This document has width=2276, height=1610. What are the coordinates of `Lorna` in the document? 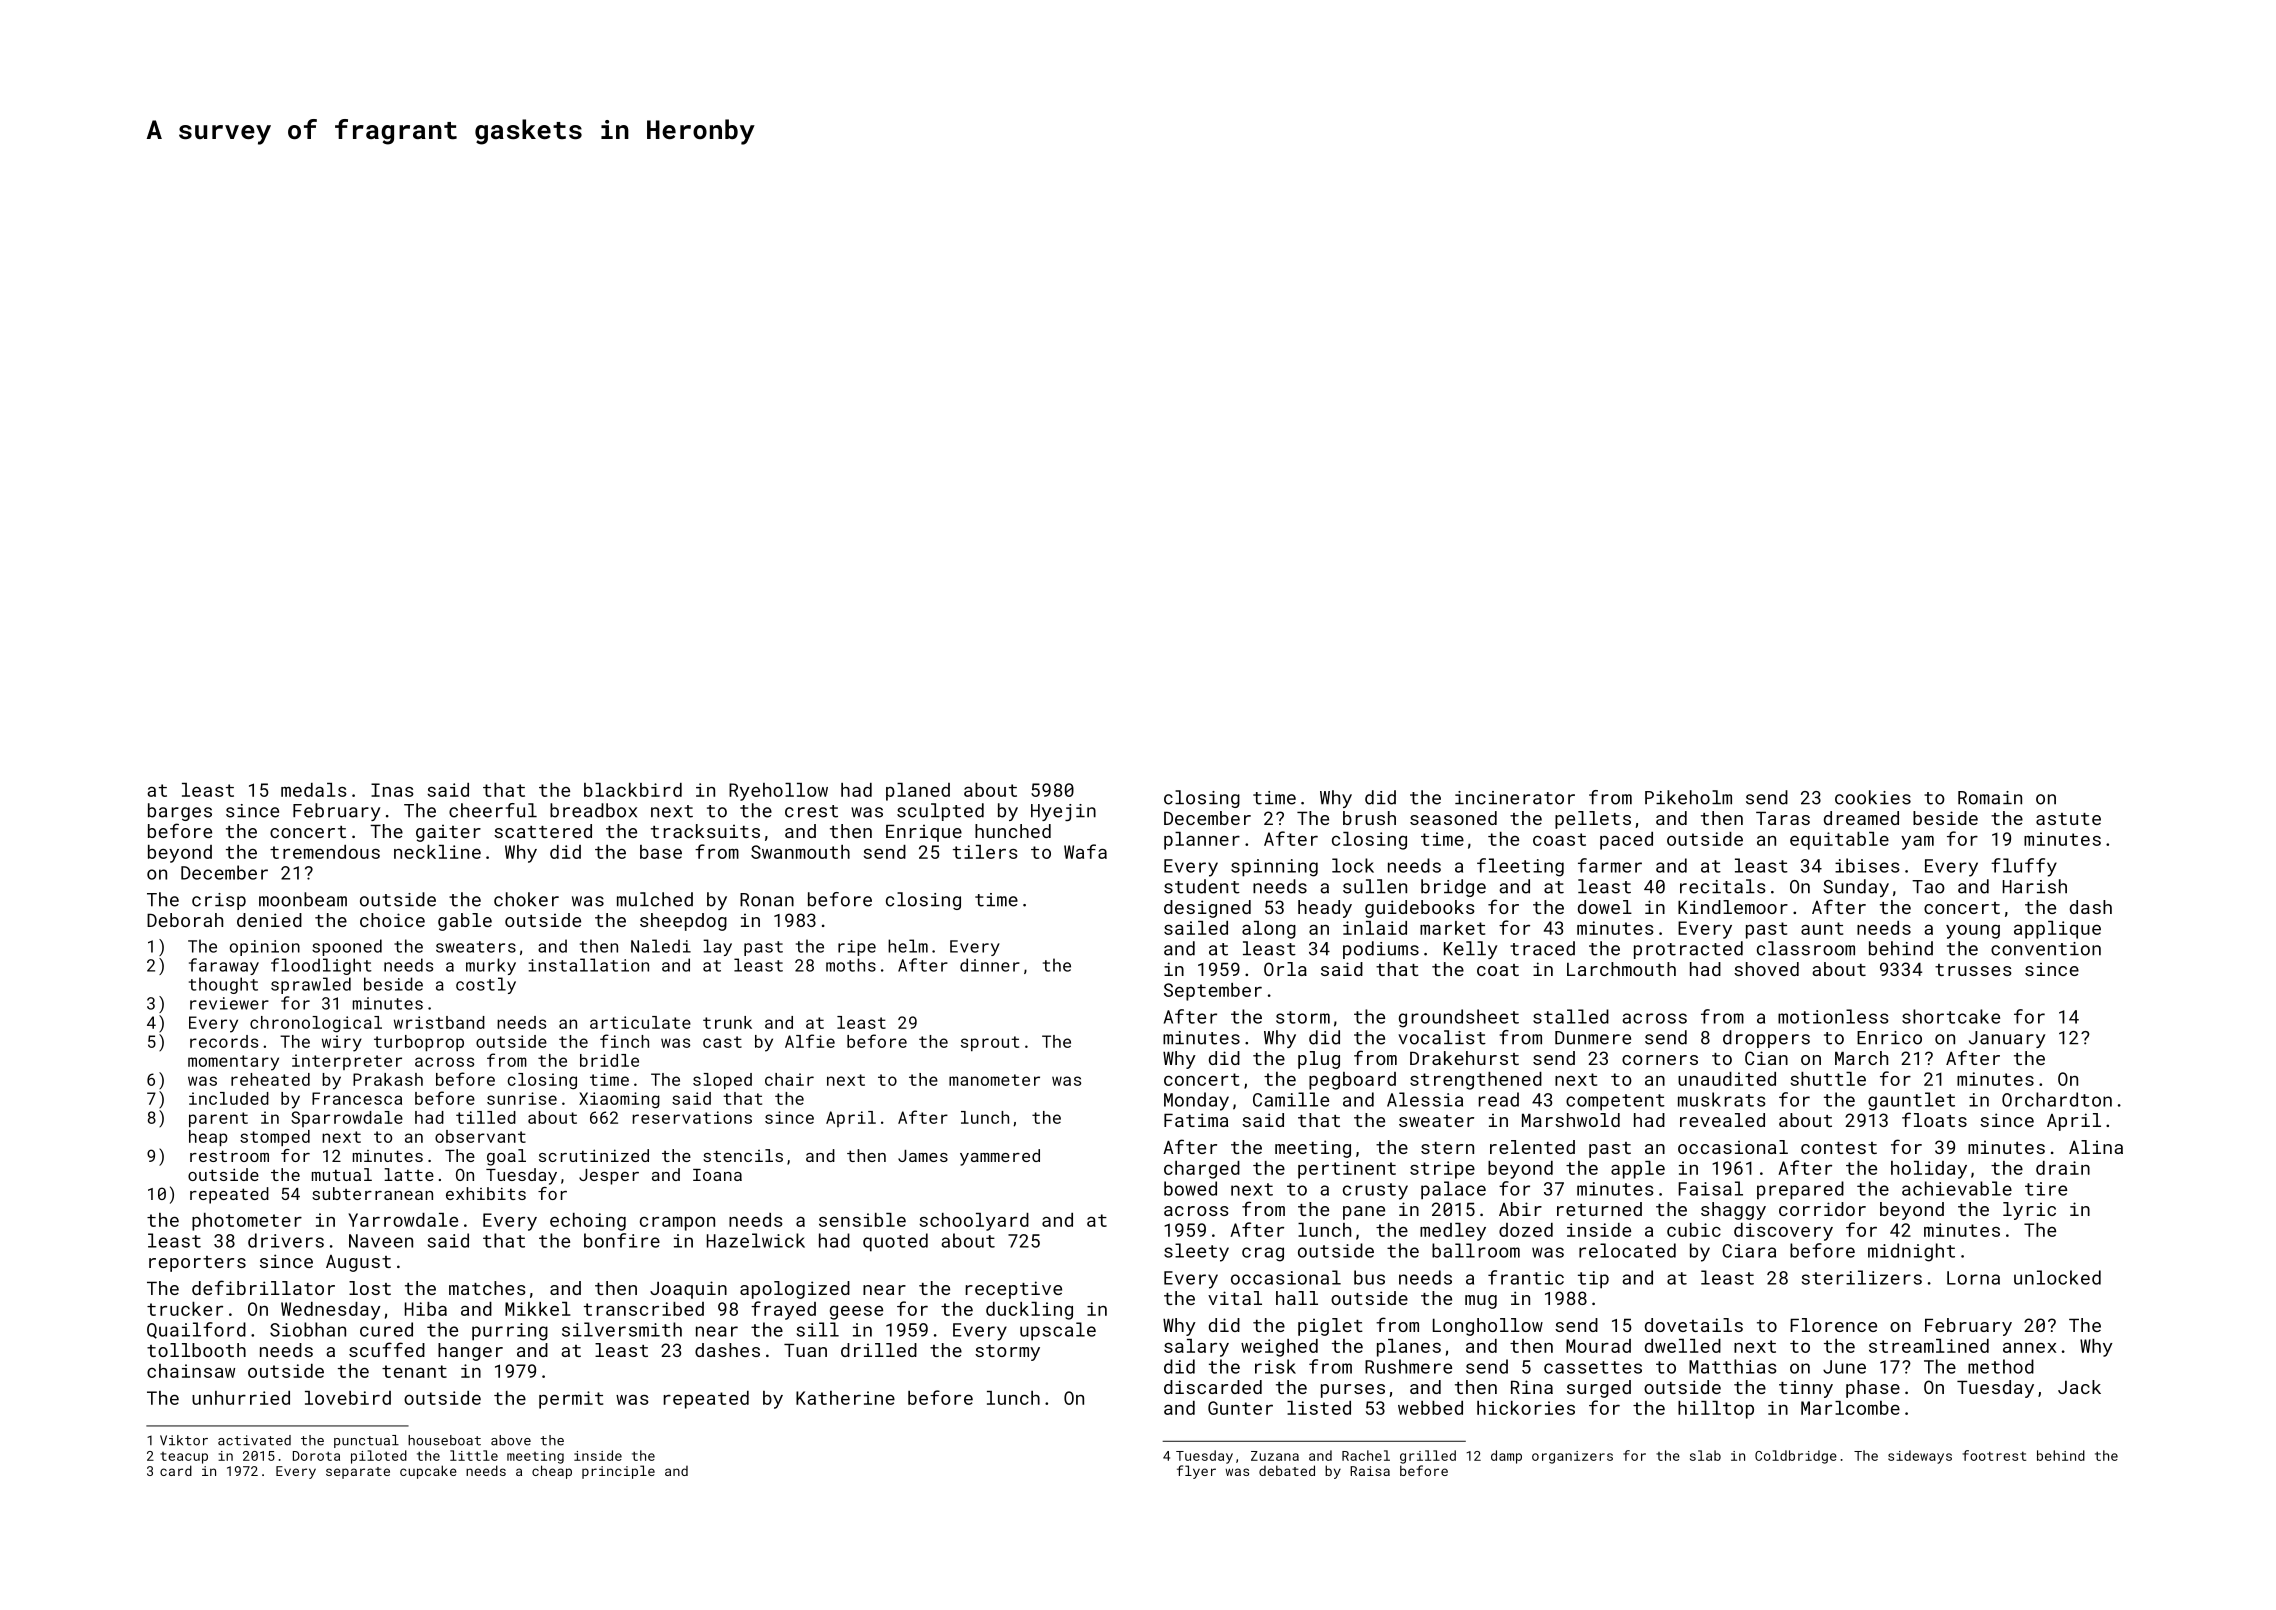 It's located at (1973, 1278).
